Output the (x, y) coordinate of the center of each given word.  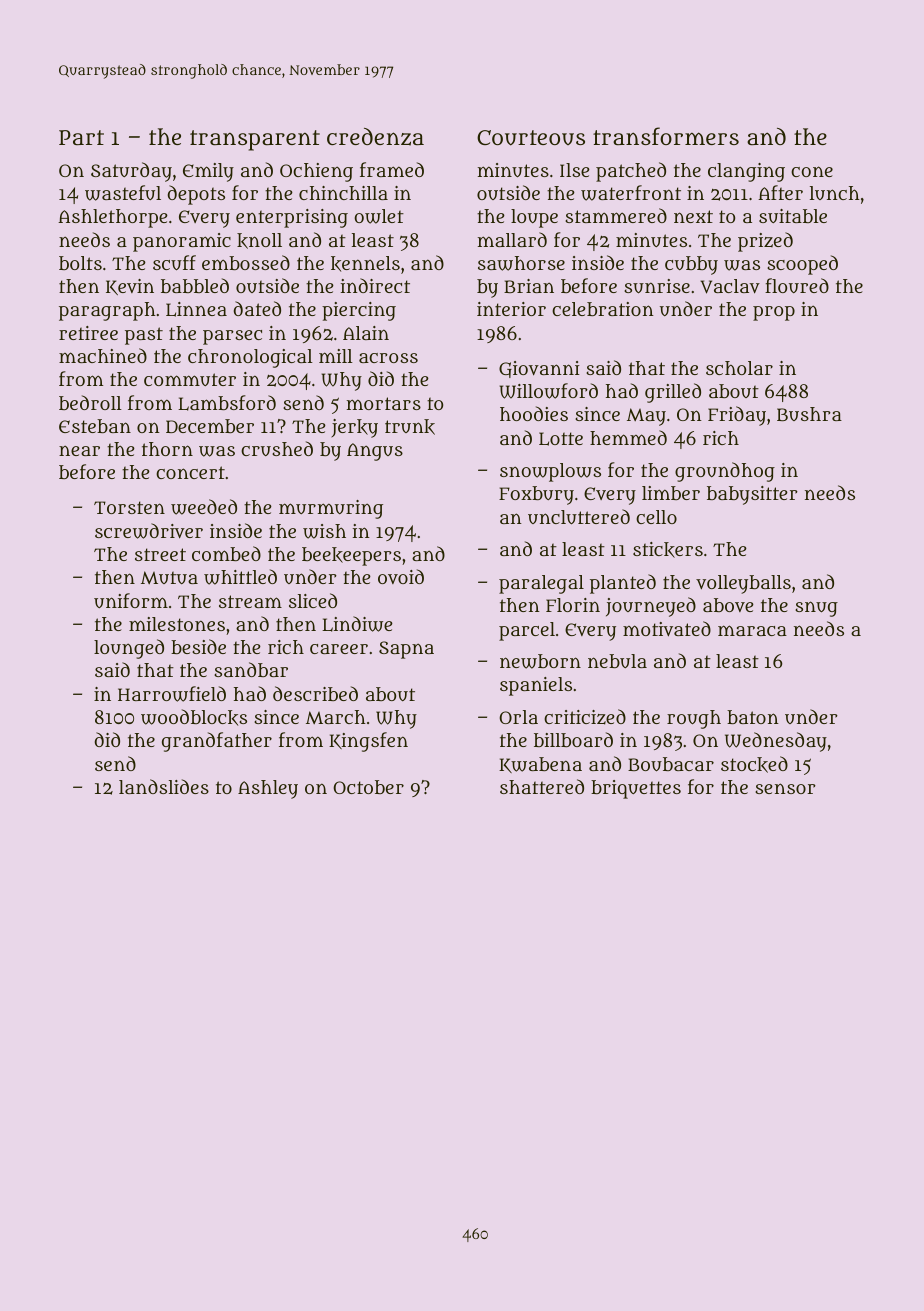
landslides (164, 786)
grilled (673, 393)
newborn (540, 661)
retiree (88, 333)
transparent (255, 140)
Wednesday (776, 742)
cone (812, 171)
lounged (129, 649)
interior (511, 309)
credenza (375, 137)
